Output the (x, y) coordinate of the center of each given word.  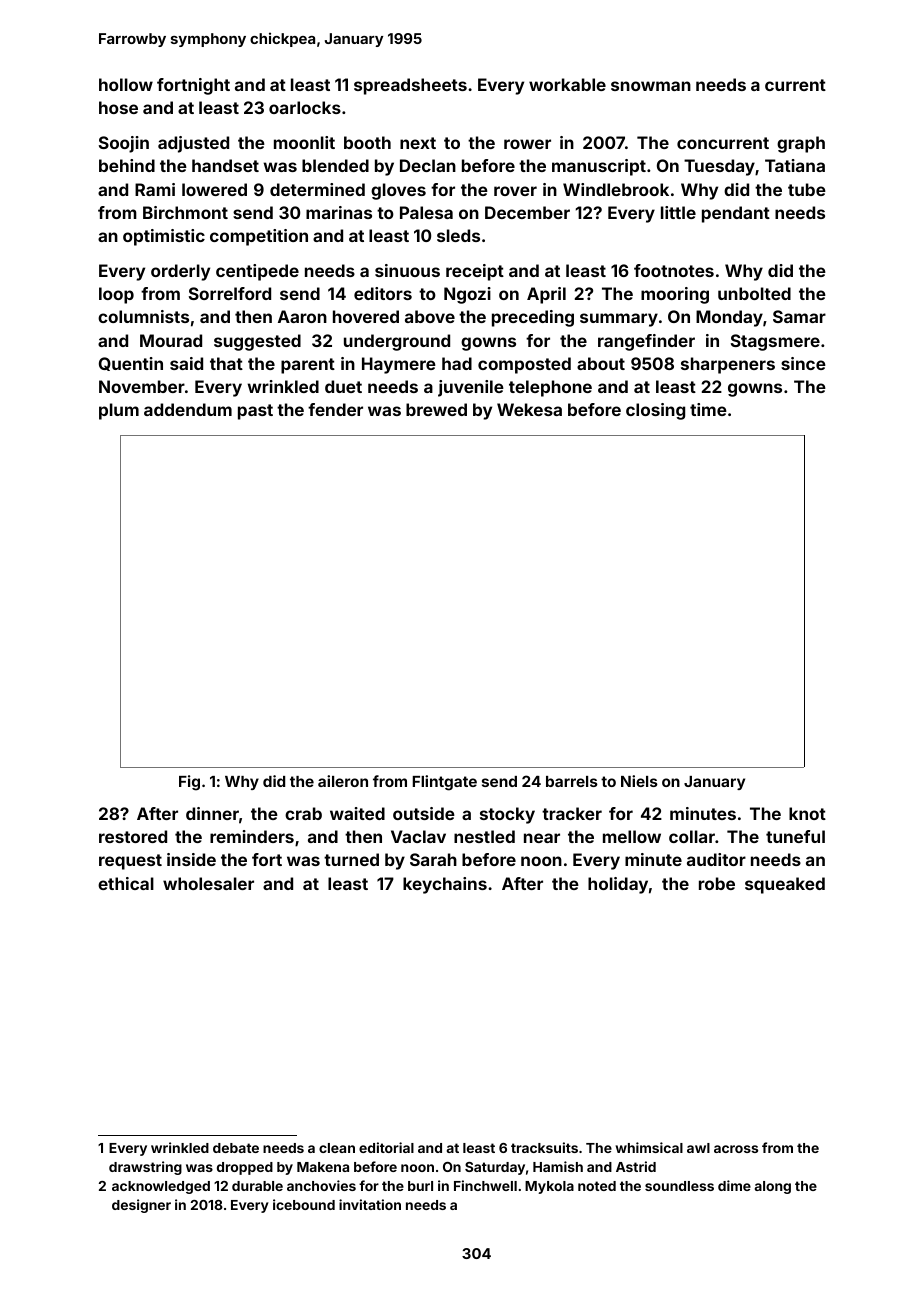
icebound (304, 1204)
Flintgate (445, 783)
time (708, 409)
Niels (639, 781)
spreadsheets (410, 86)
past (255, 412)
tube (807, 189)
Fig (189, 783)
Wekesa (529, 409)
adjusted (193, 144)
